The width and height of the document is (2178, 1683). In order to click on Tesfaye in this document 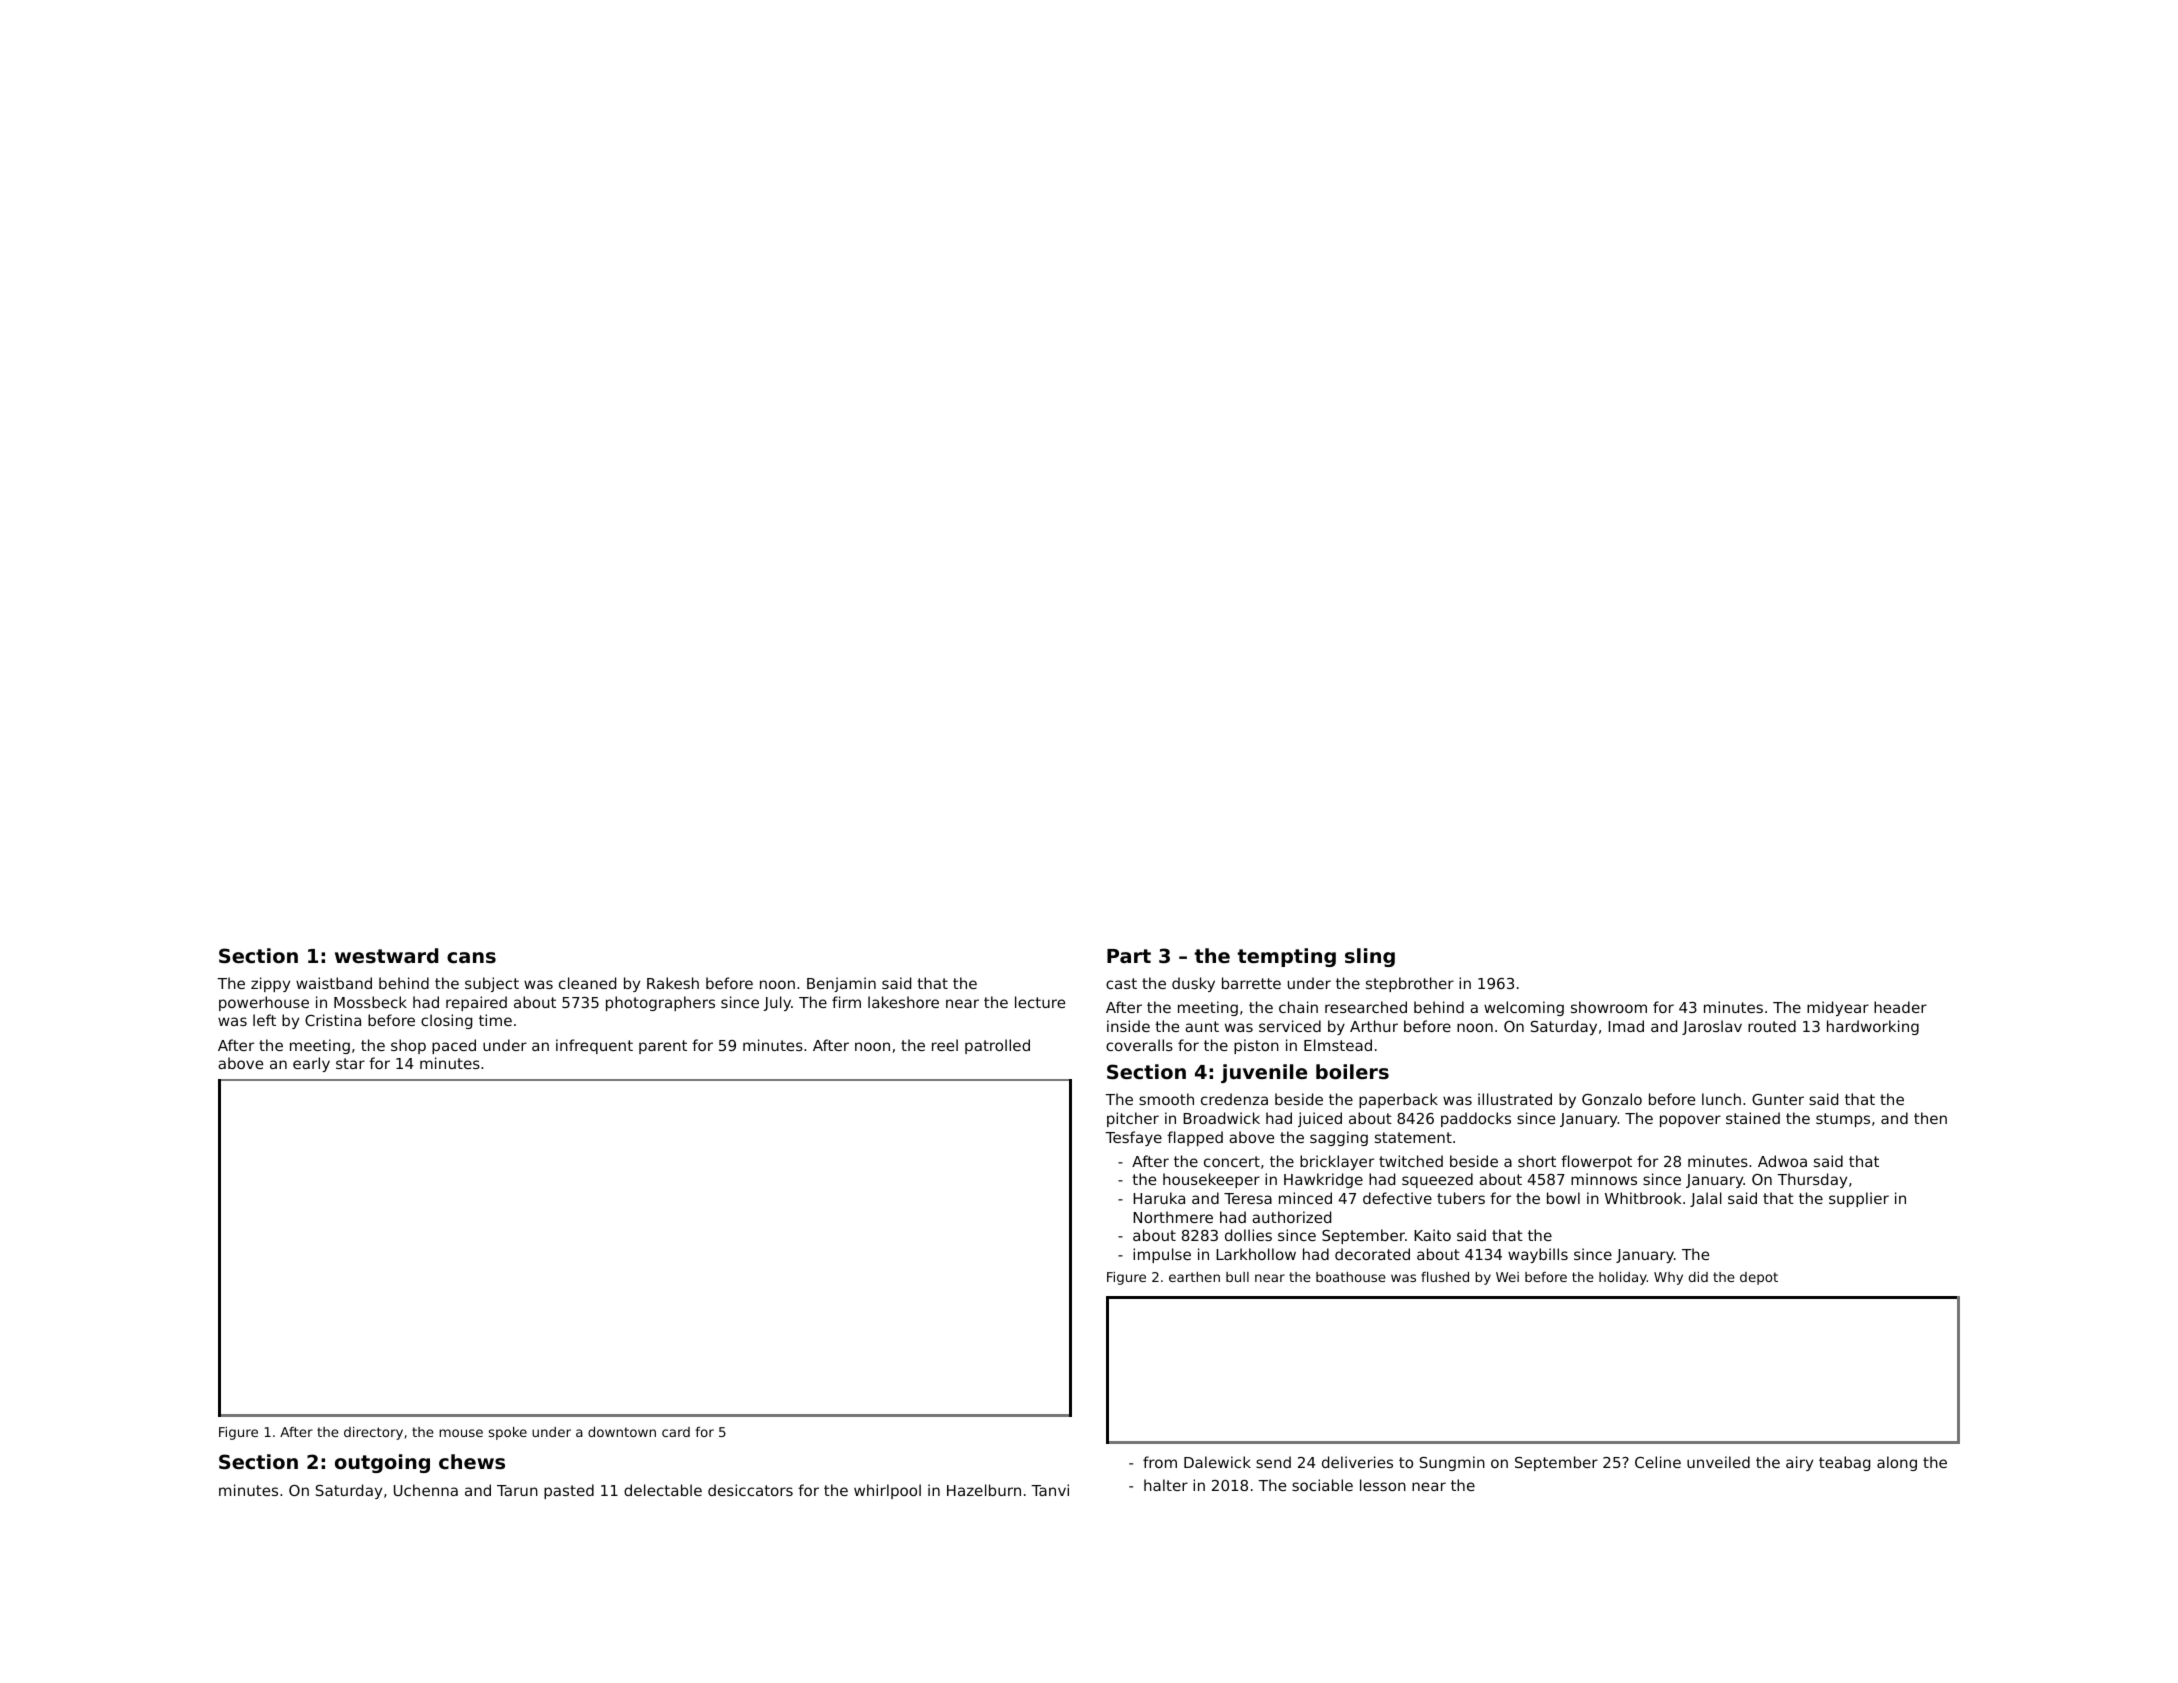, I will do `click(1133, 1138)`.
